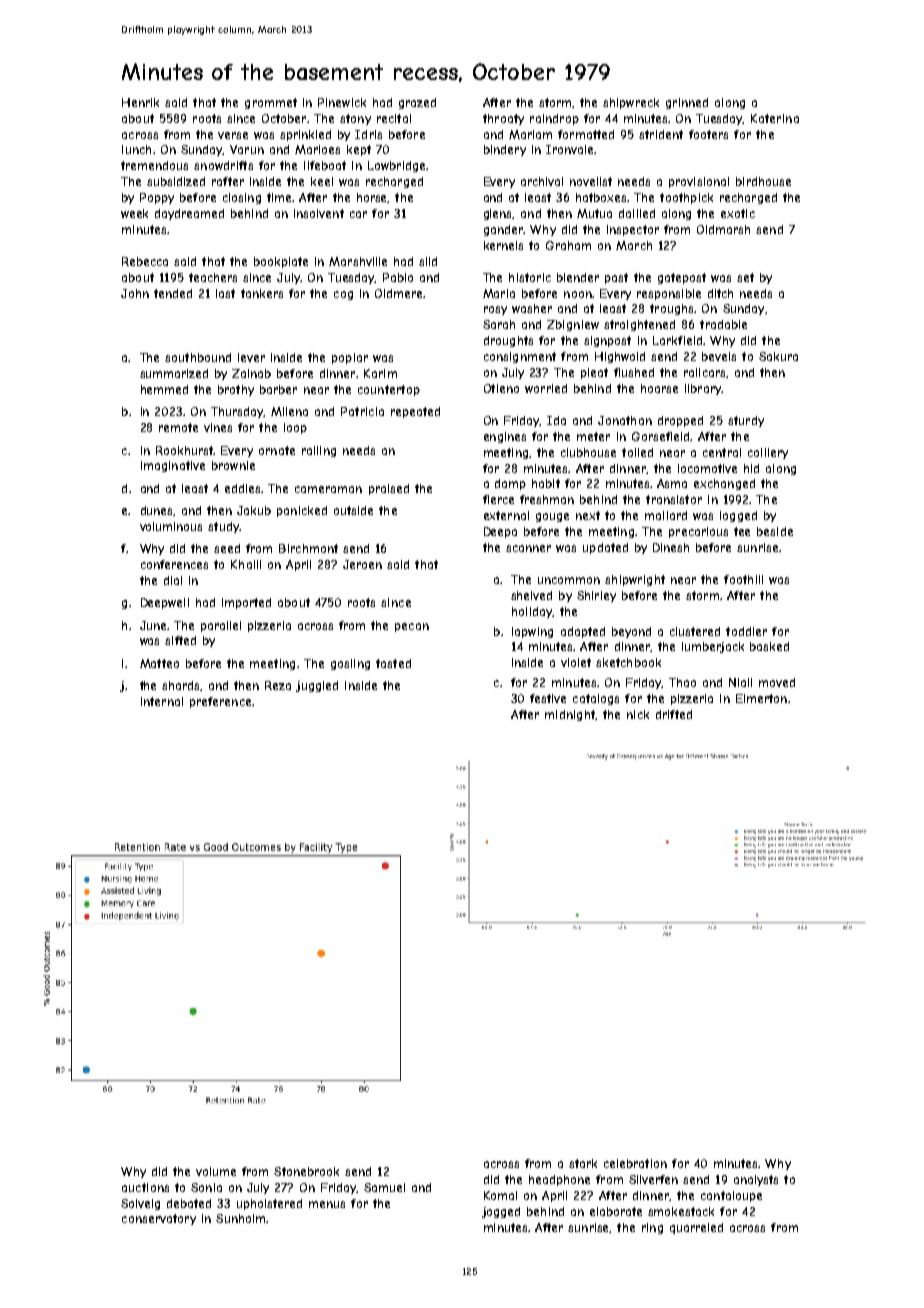 The height and width of the page is (1308, 924). Describe the element at coordinates (221, 626) in the page. I see `parallel` at that location.
